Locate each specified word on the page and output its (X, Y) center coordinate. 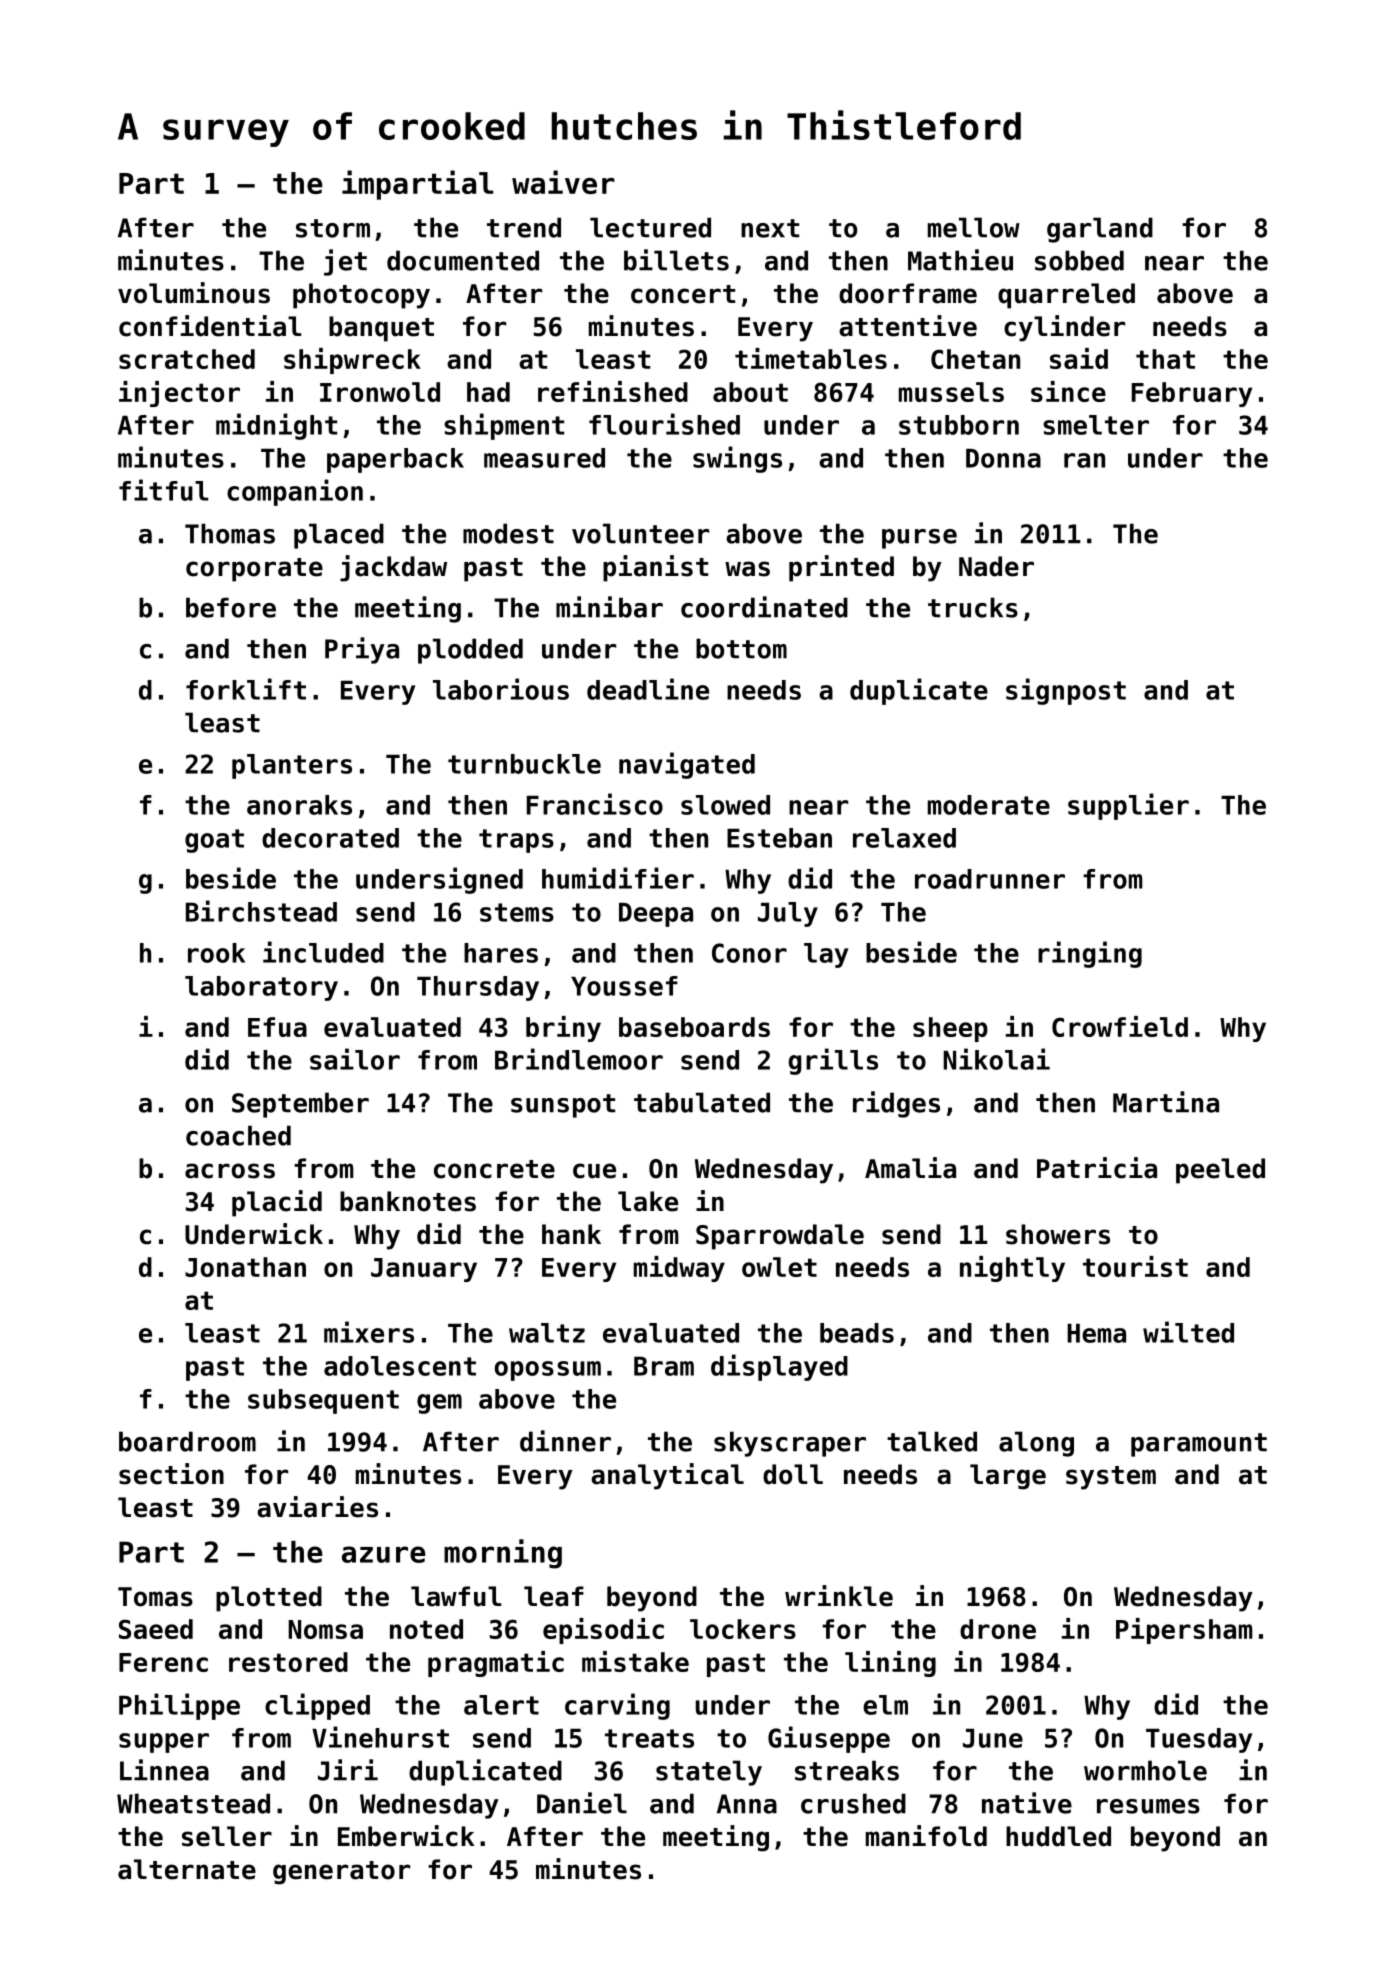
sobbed (1079, 260)
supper (164, 1743)
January (424, 1270)
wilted (1188, 1332)
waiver (563, 182)
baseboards (694, 1027)
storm (333, 228)
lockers (743, 1629)
